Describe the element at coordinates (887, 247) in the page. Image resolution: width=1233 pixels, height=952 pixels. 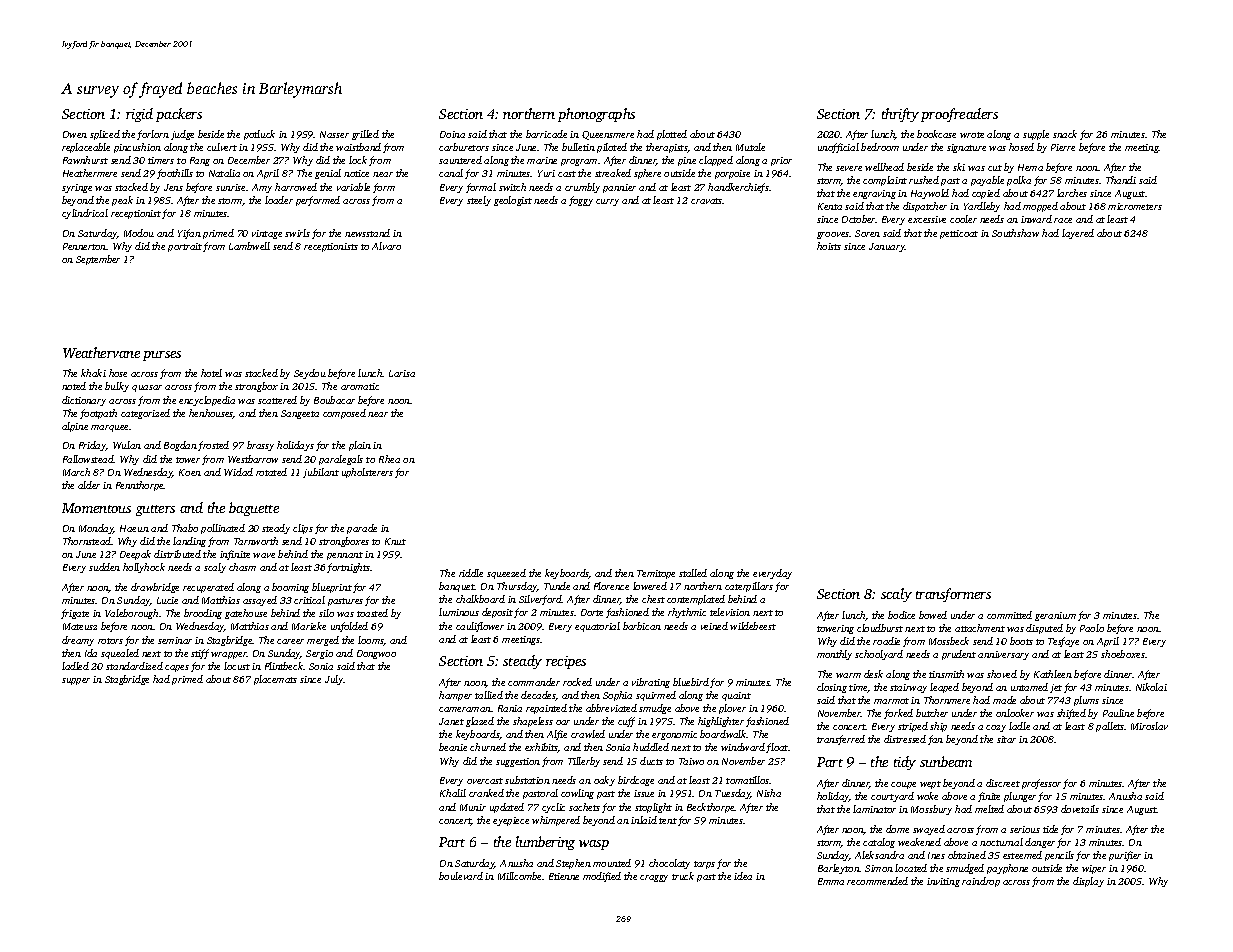
I see `January` at that location.
